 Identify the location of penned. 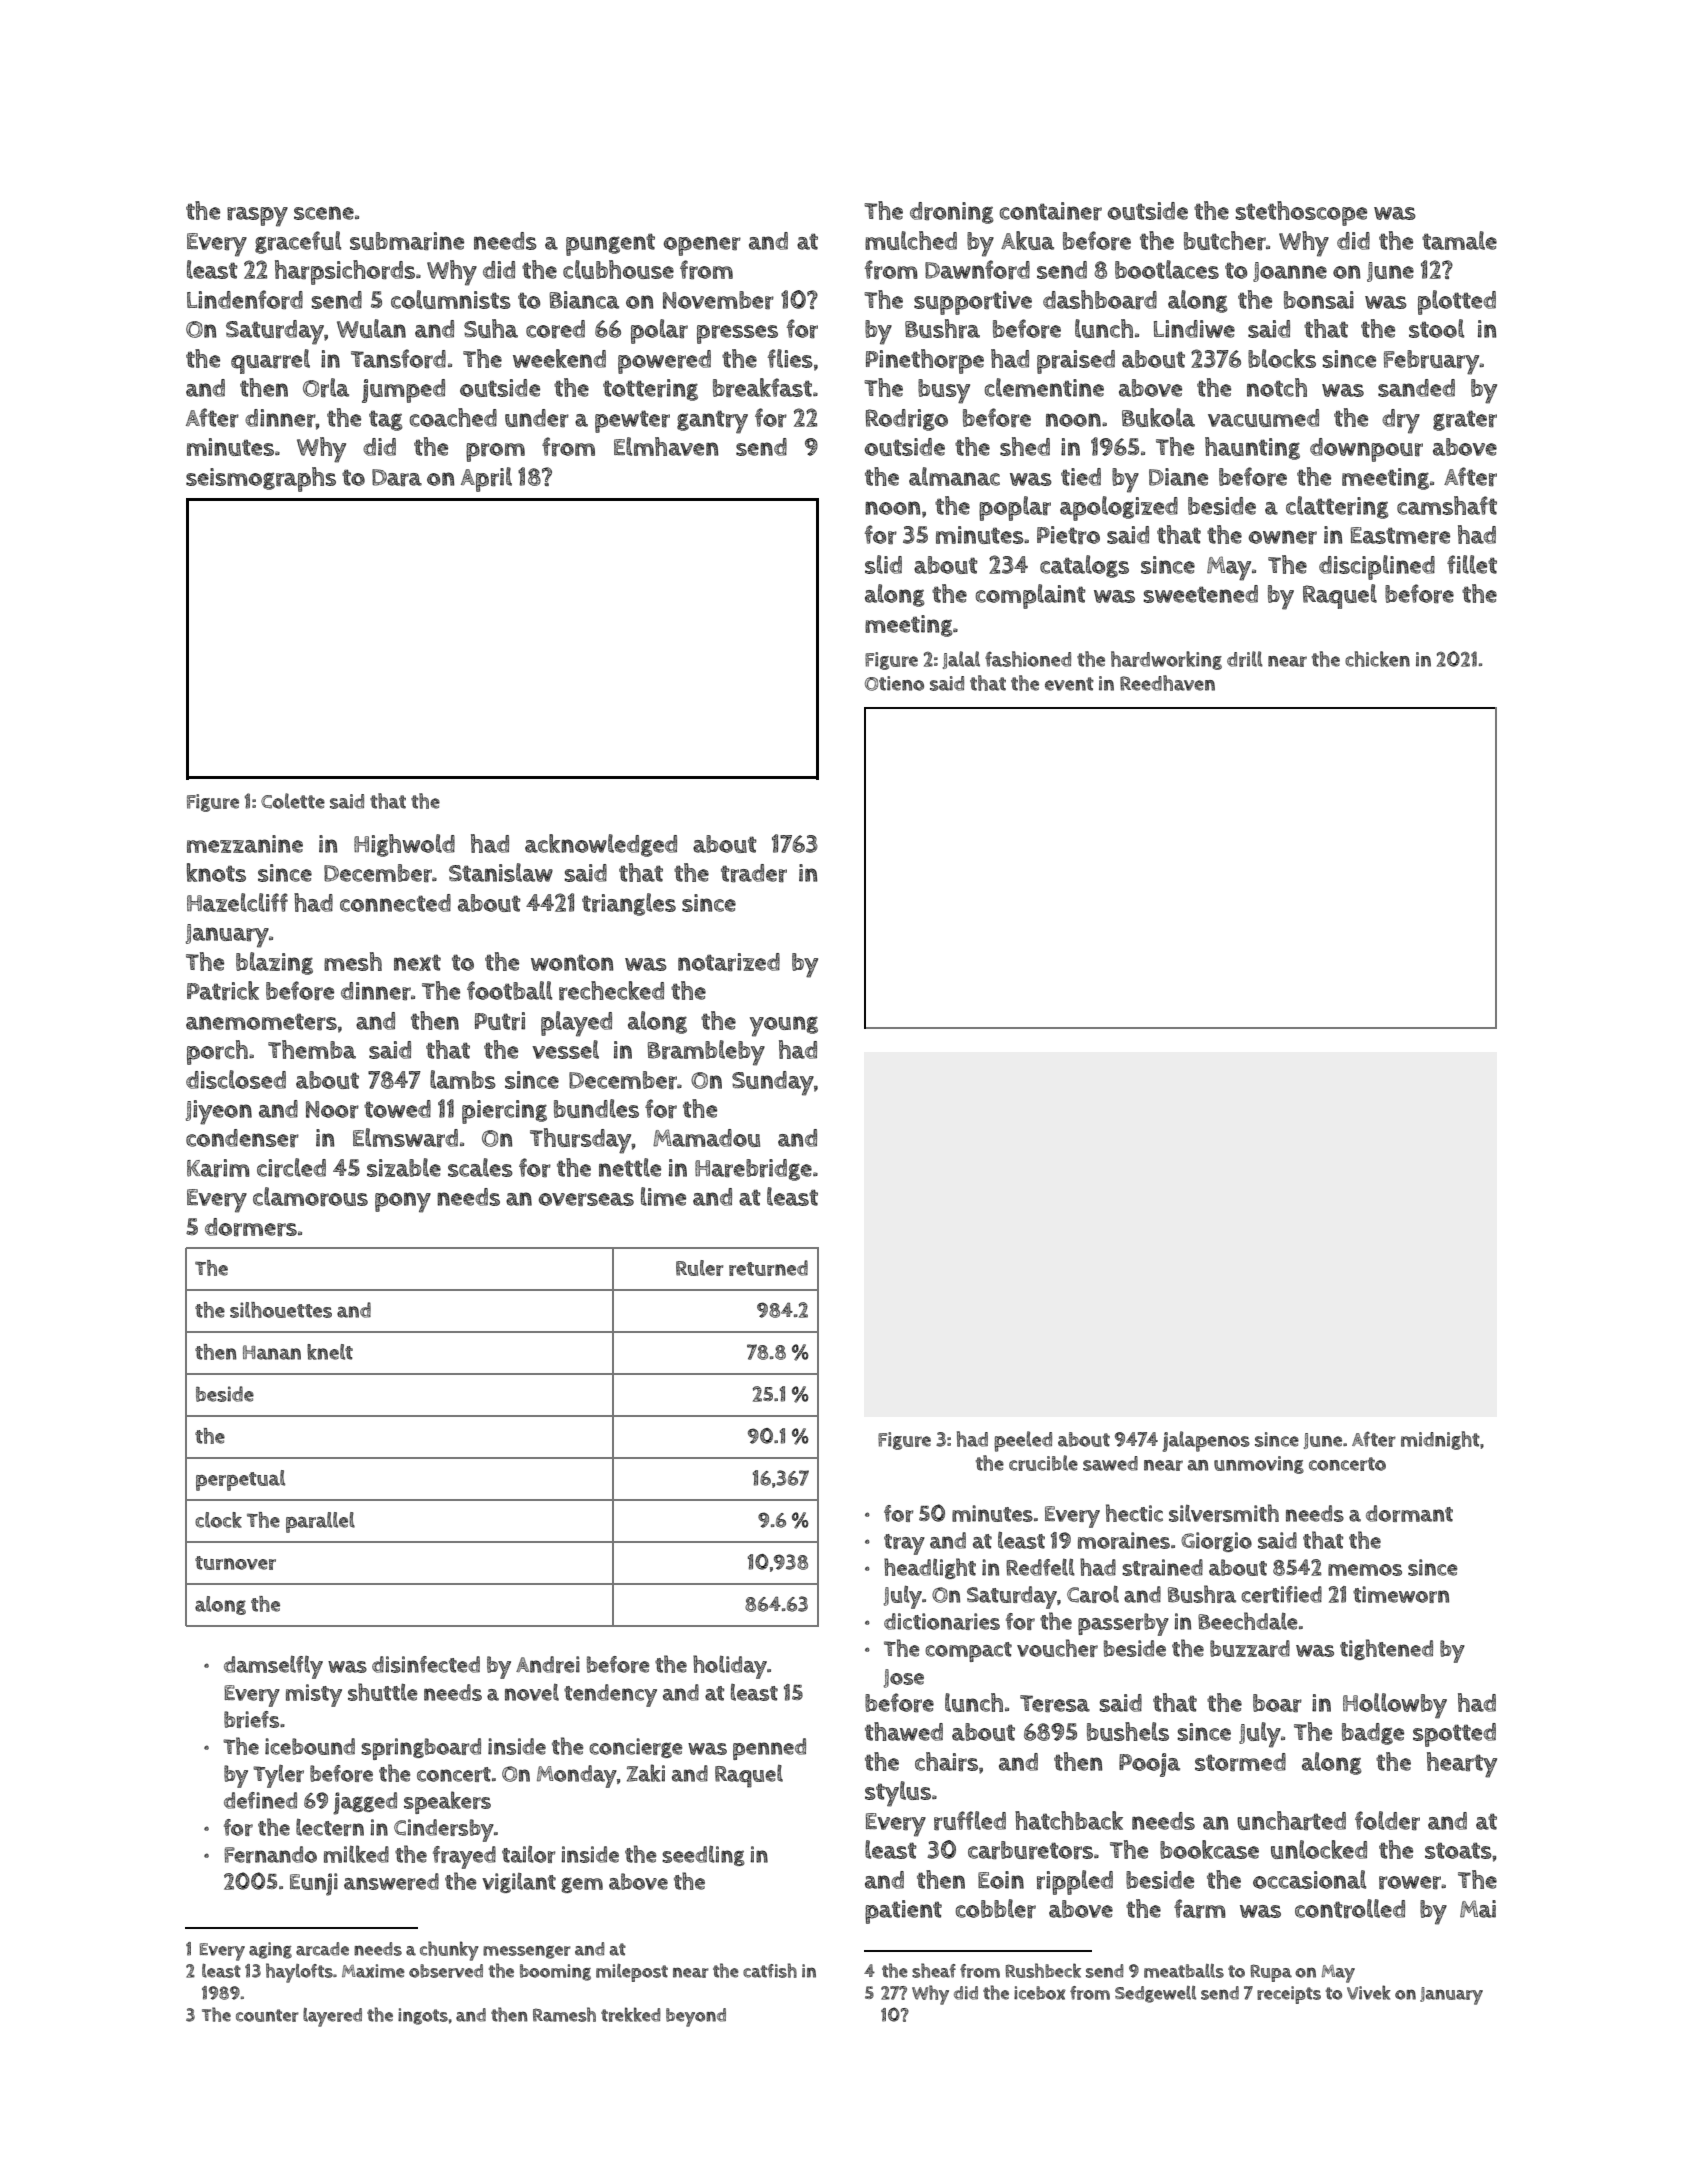
(769, 1749).
